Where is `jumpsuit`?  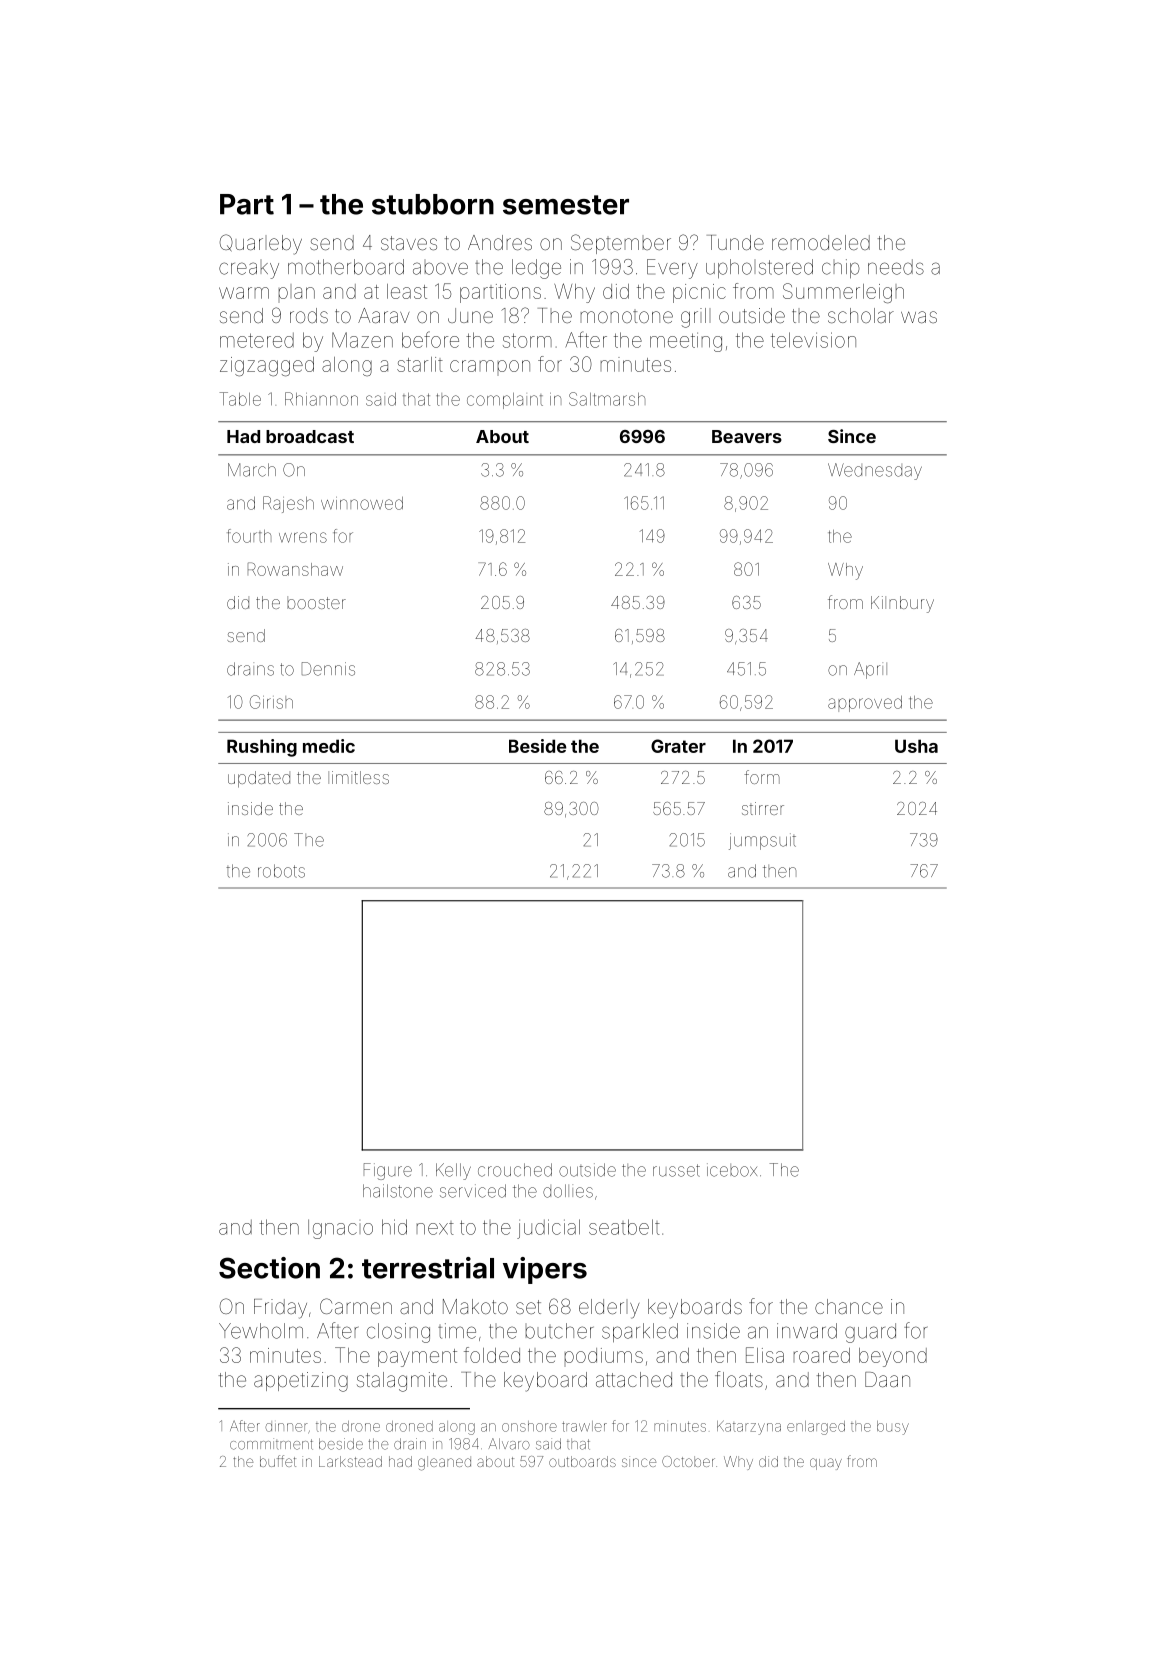
jumpsuit is located at coordinates (762, 841).
